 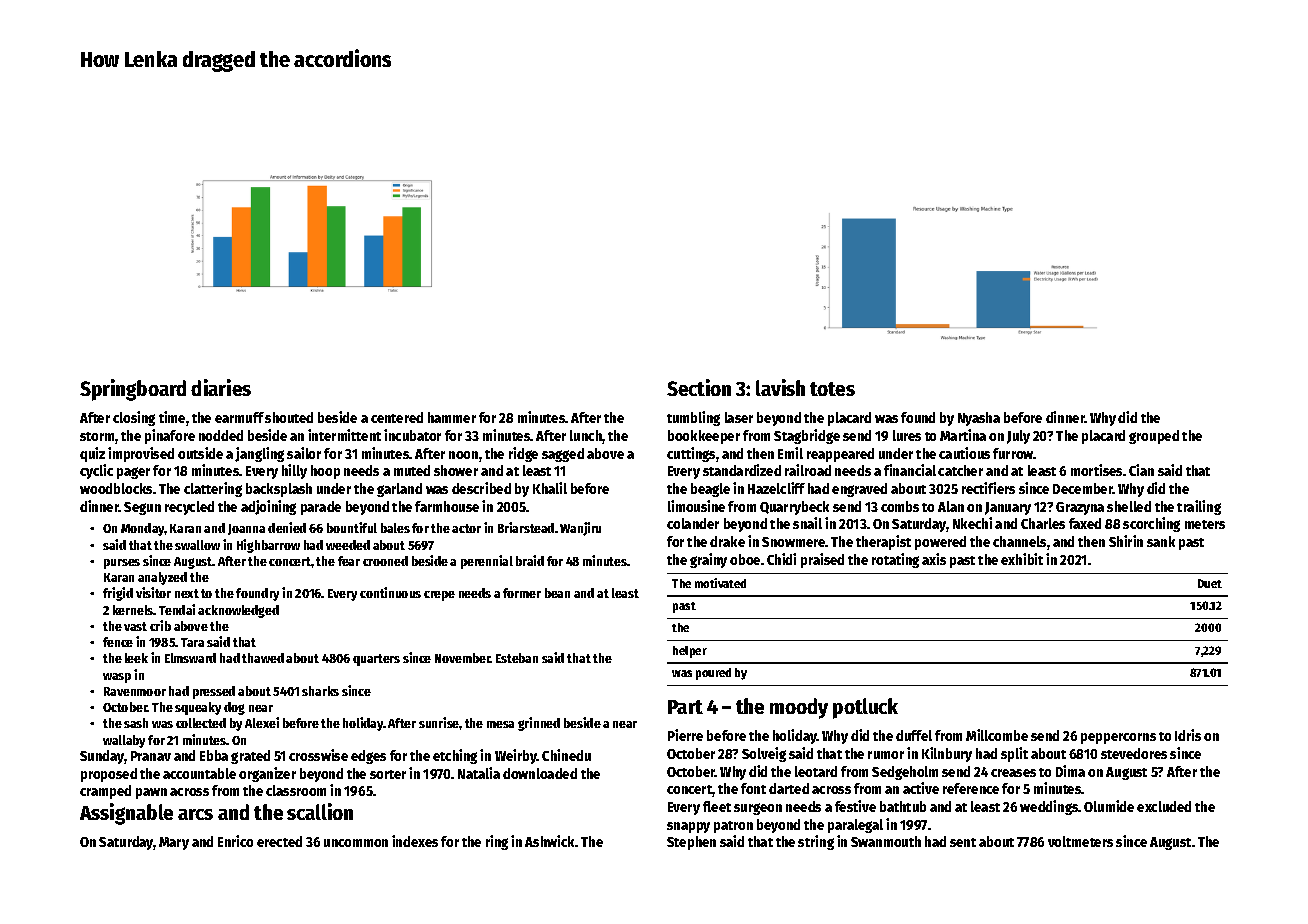 I want to click on peppercorns, so click(x=1118, y=738).
